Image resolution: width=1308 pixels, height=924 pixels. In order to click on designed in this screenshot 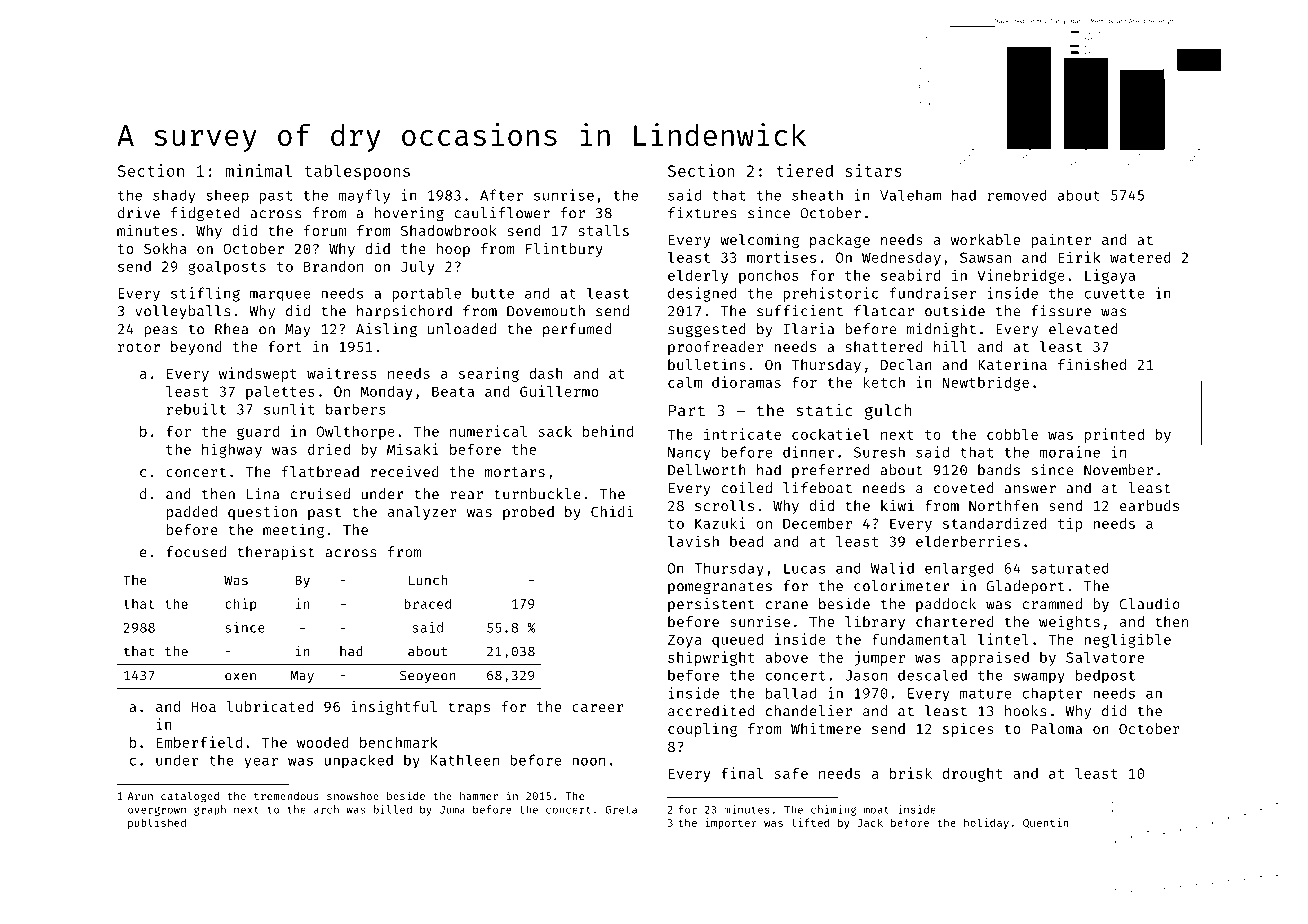, I will do `click(702, 294)`.
